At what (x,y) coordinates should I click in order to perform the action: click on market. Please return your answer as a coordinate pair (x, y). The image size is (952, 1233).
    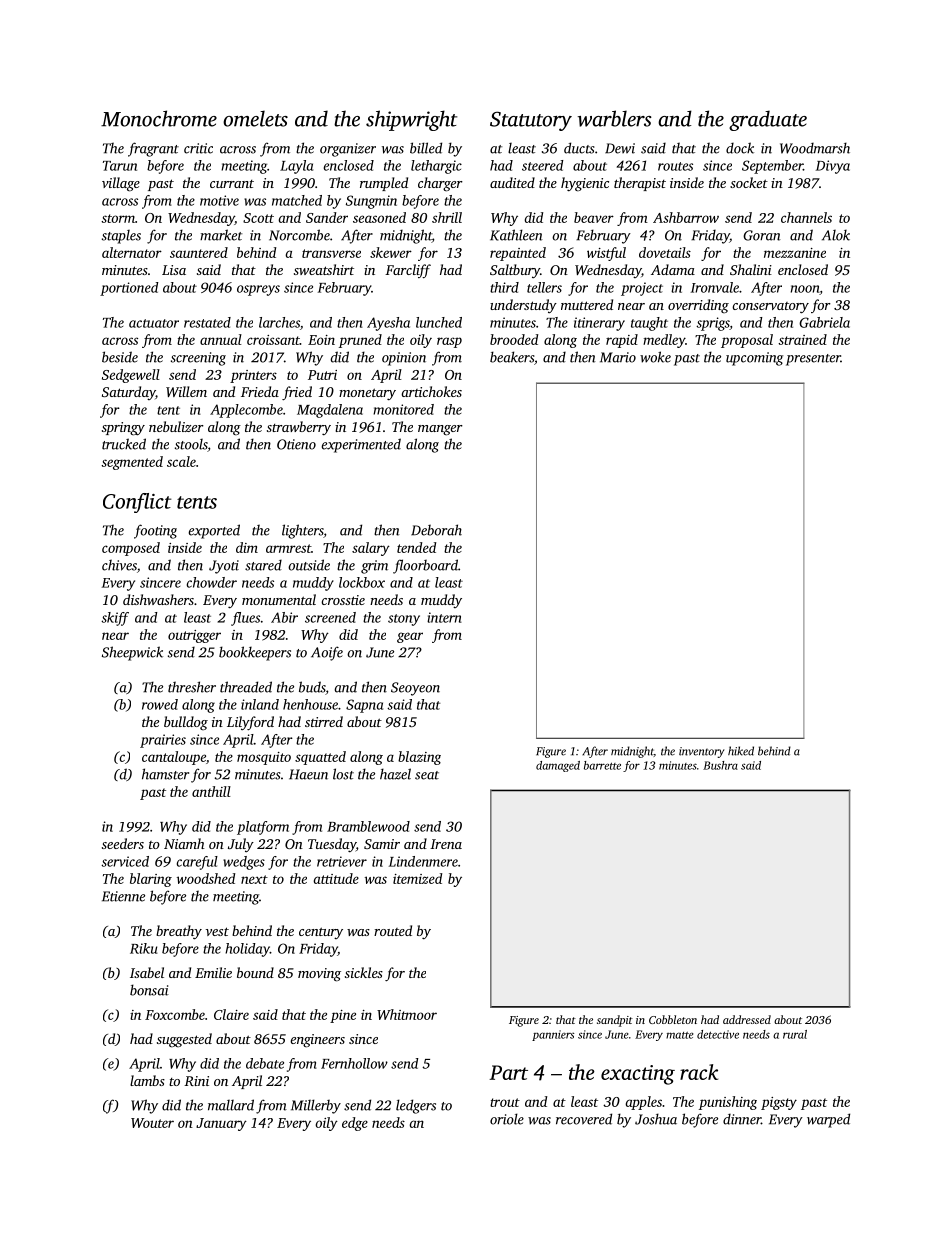
    Looking at the image, I should click on (221, 235).
